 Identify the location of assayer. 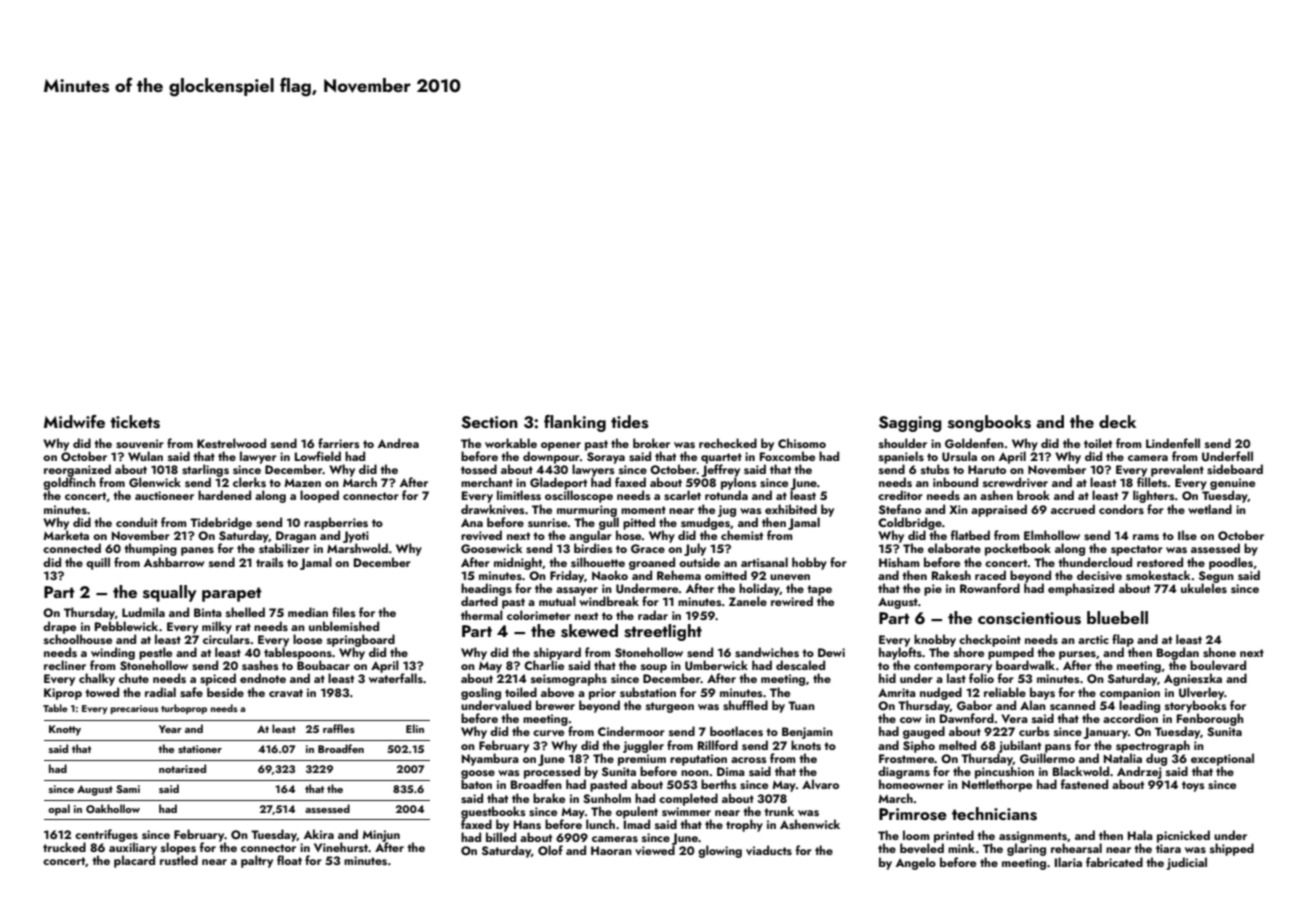
(577, 591).
